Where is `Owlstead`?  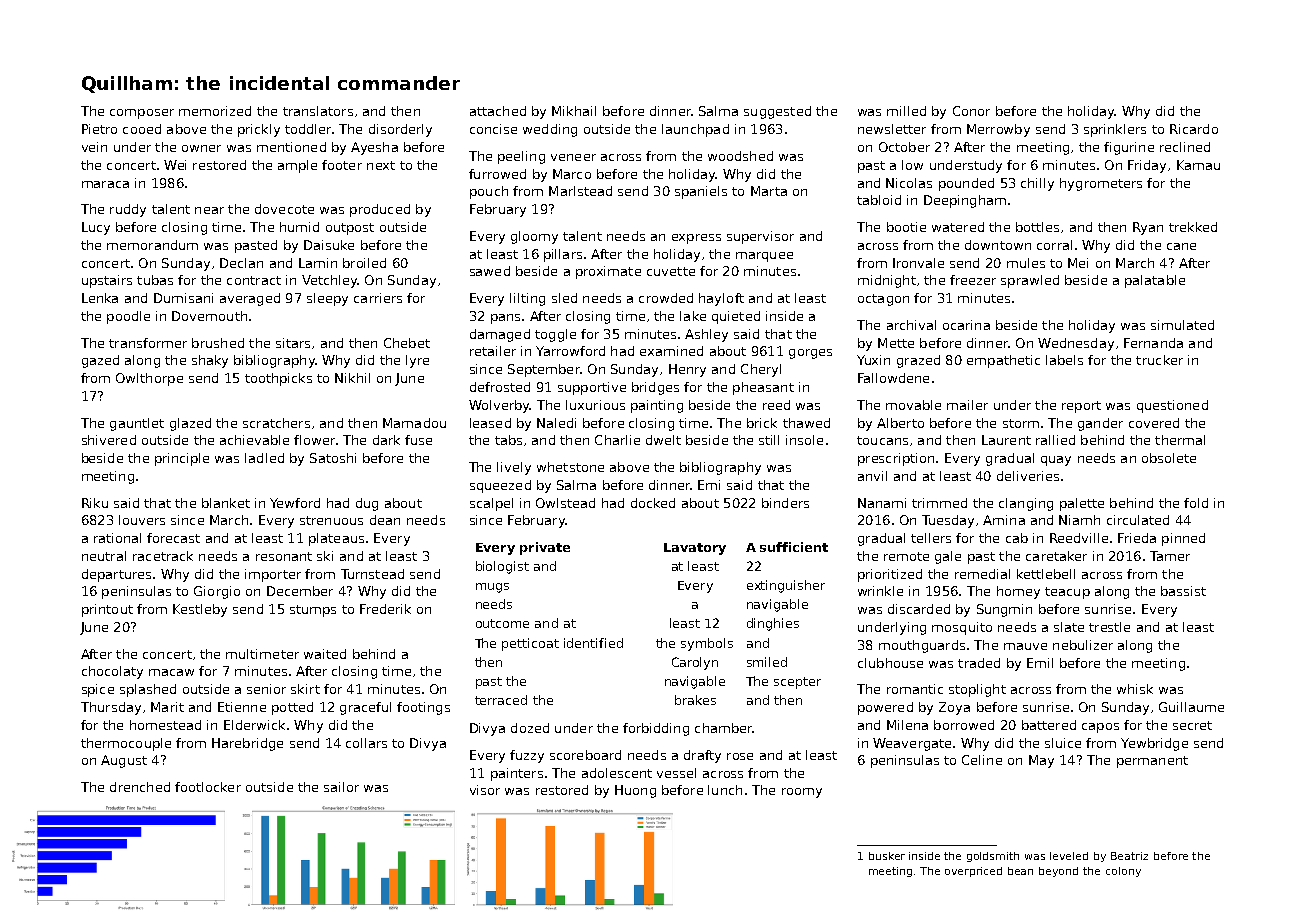
Owlstead is located at coordinates (565, 503).
